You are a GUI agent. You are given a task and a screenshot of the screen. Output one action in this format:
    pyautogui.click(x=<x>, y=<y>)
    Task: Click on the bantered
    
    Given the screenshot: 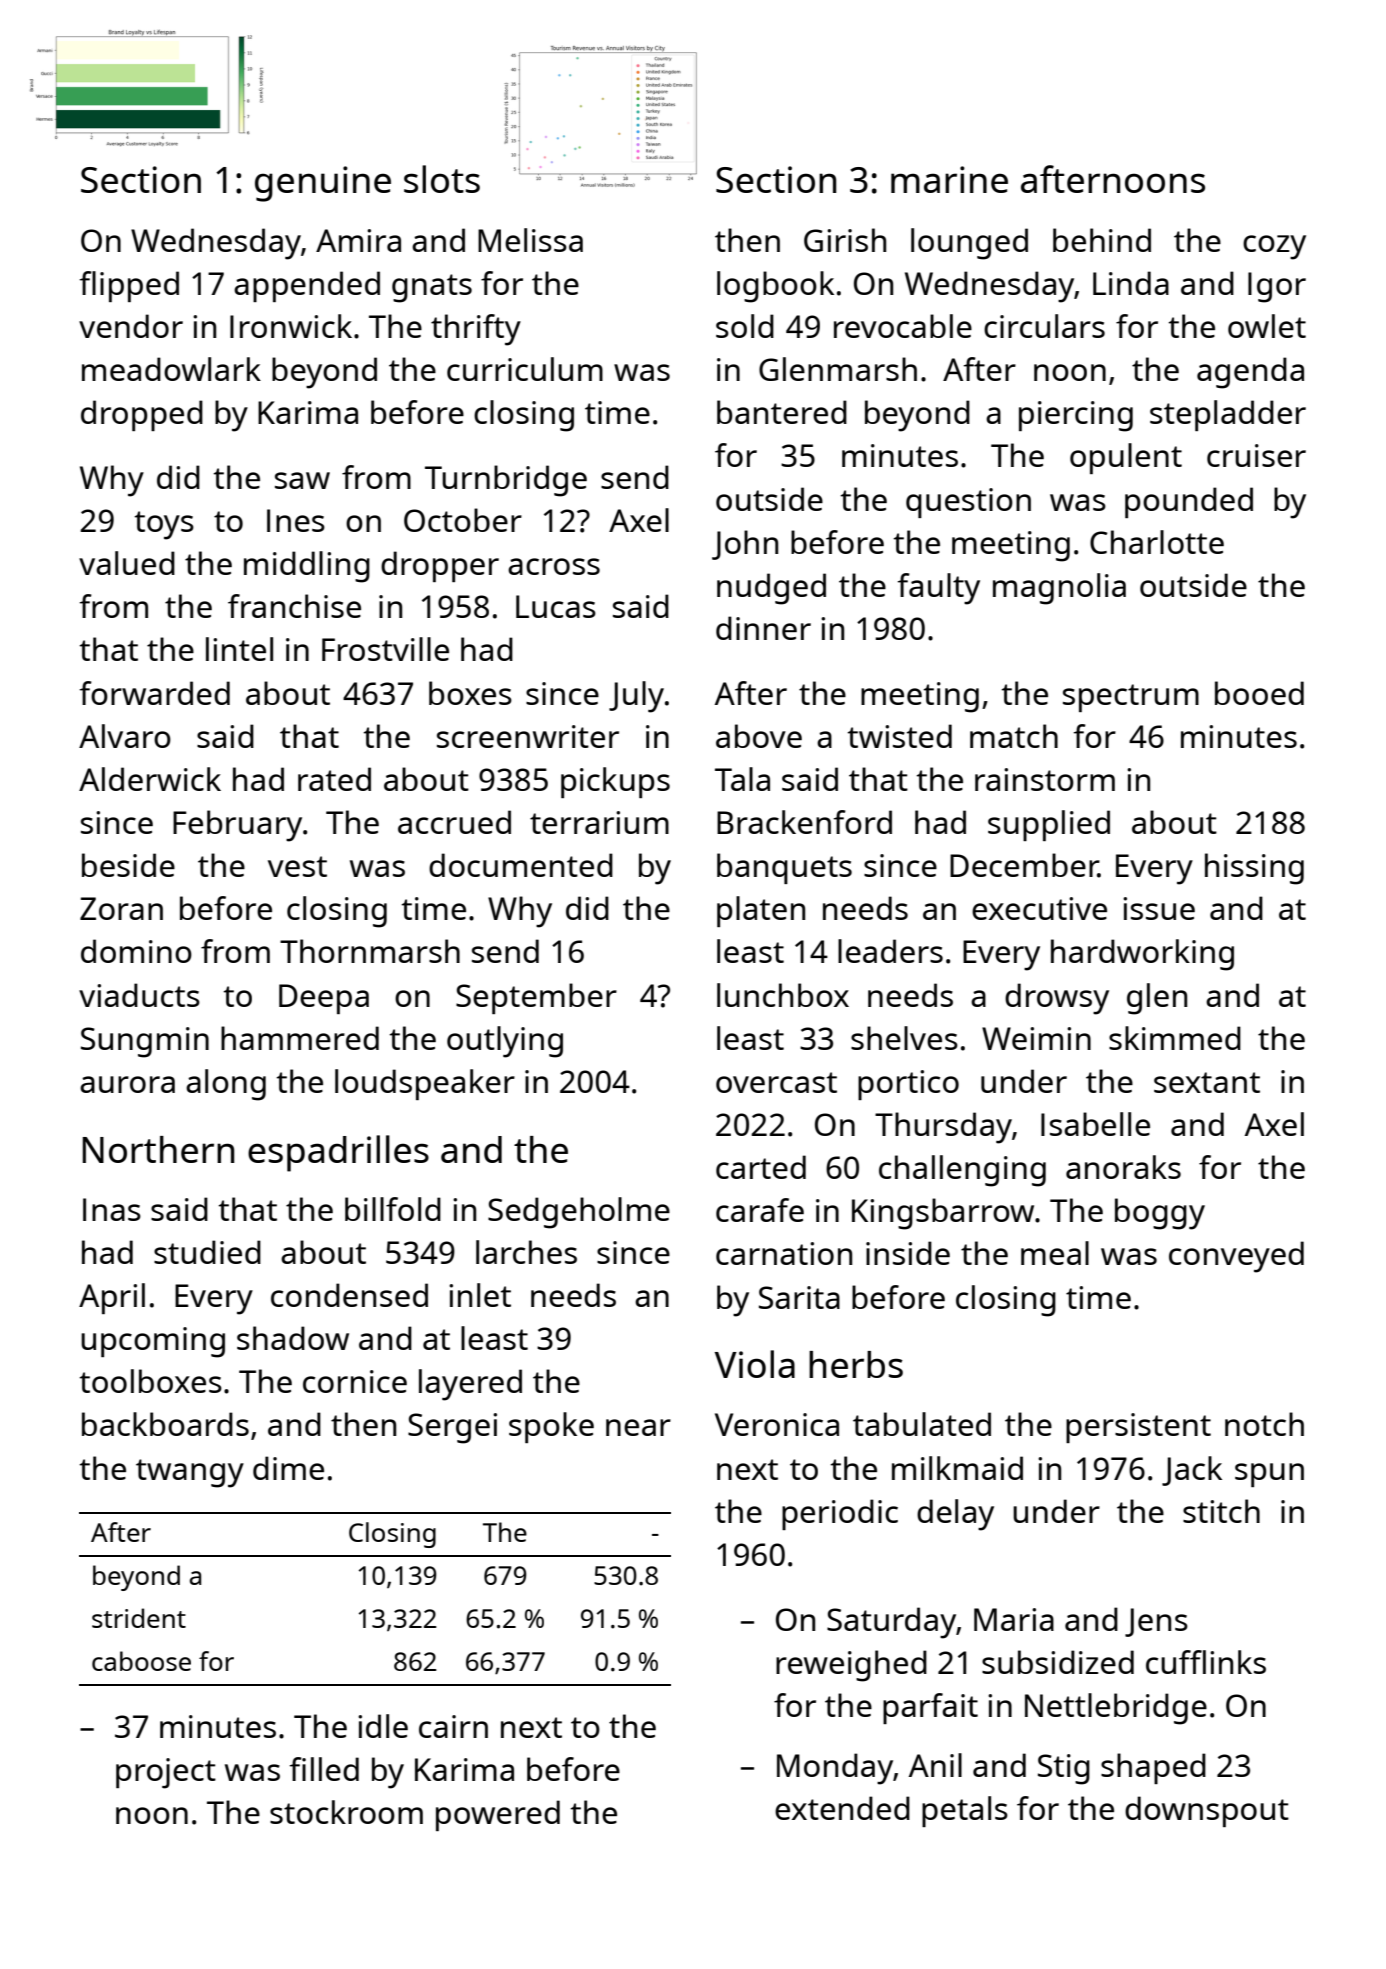 What is the action you would take?
    pyautogui.click(x=782, y=412)
